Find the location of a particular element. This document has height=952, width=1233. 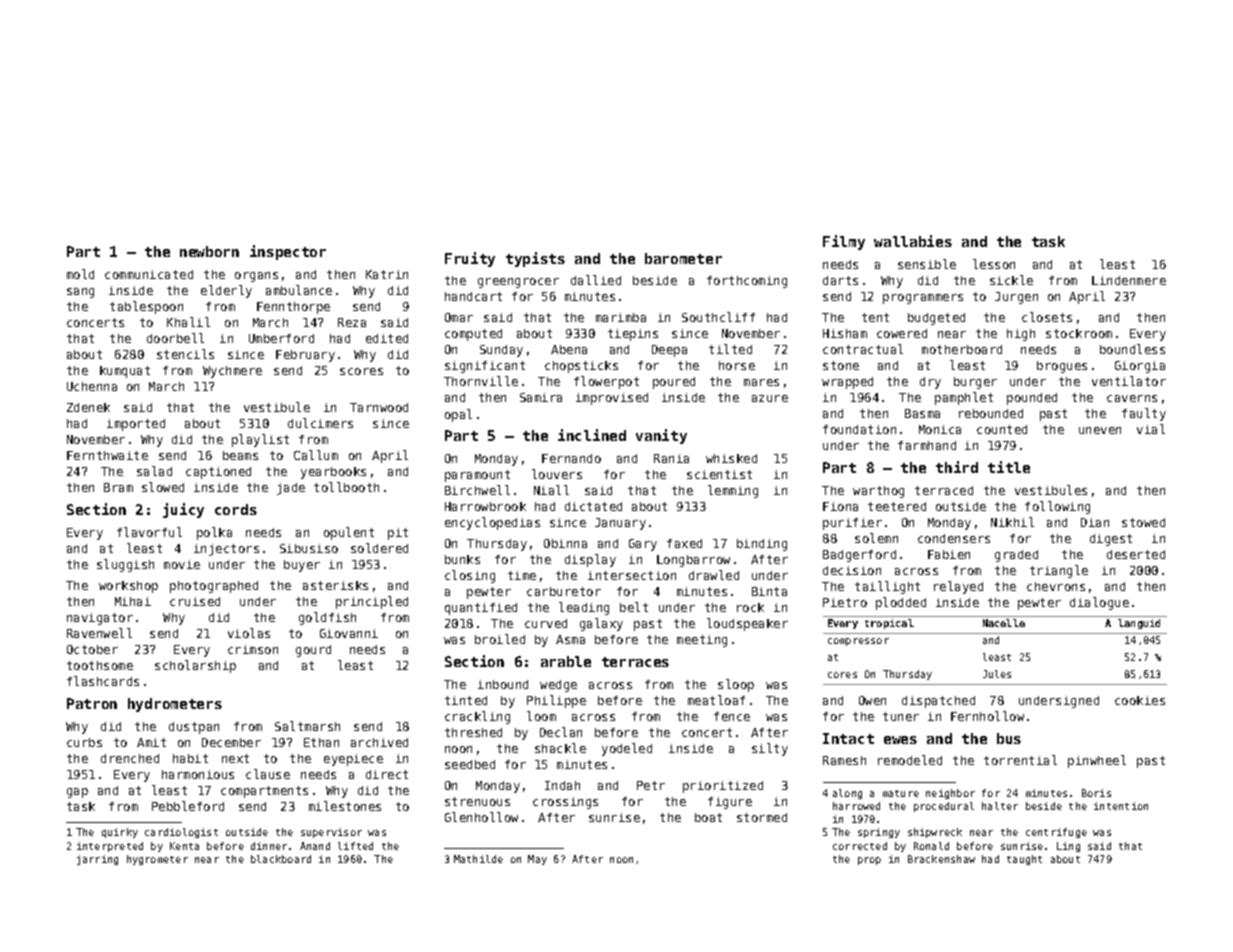

inspector is located at coordinates (288, 252).
